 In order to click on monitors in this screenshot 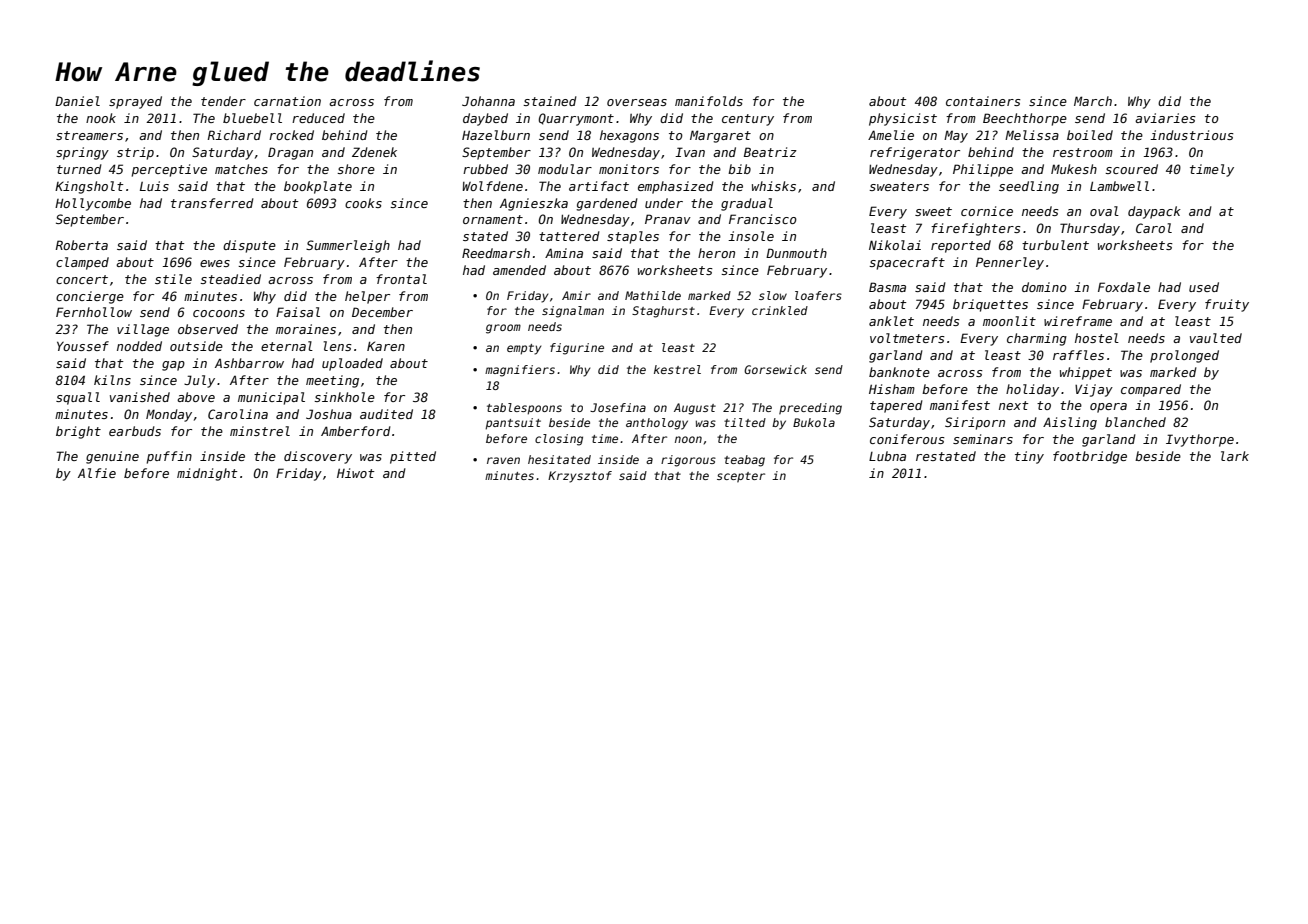, I will do `click(629, 169)`.
